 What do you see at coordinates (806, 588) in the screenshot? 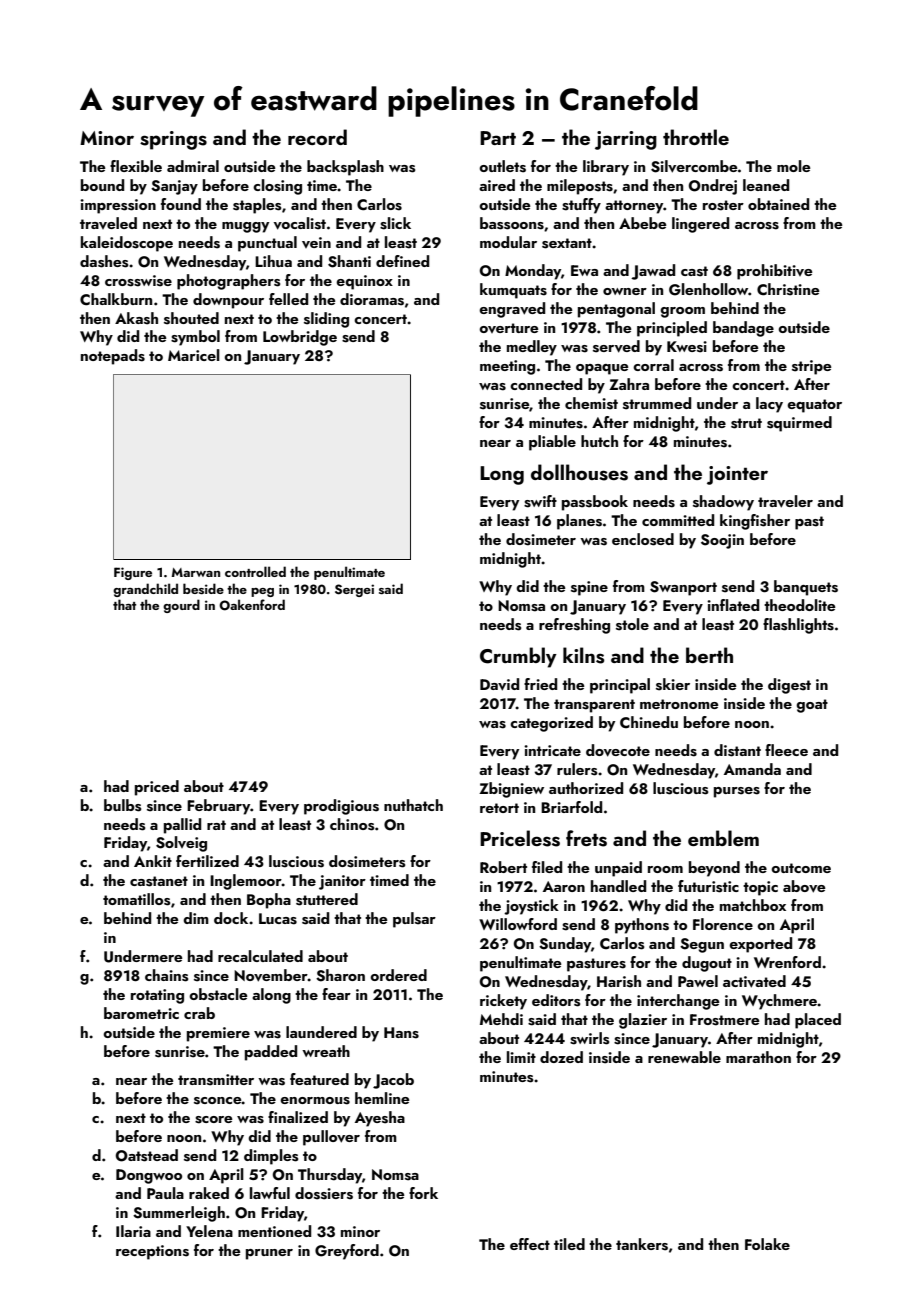
I see `banquets` at bounding box center [806, 588].
